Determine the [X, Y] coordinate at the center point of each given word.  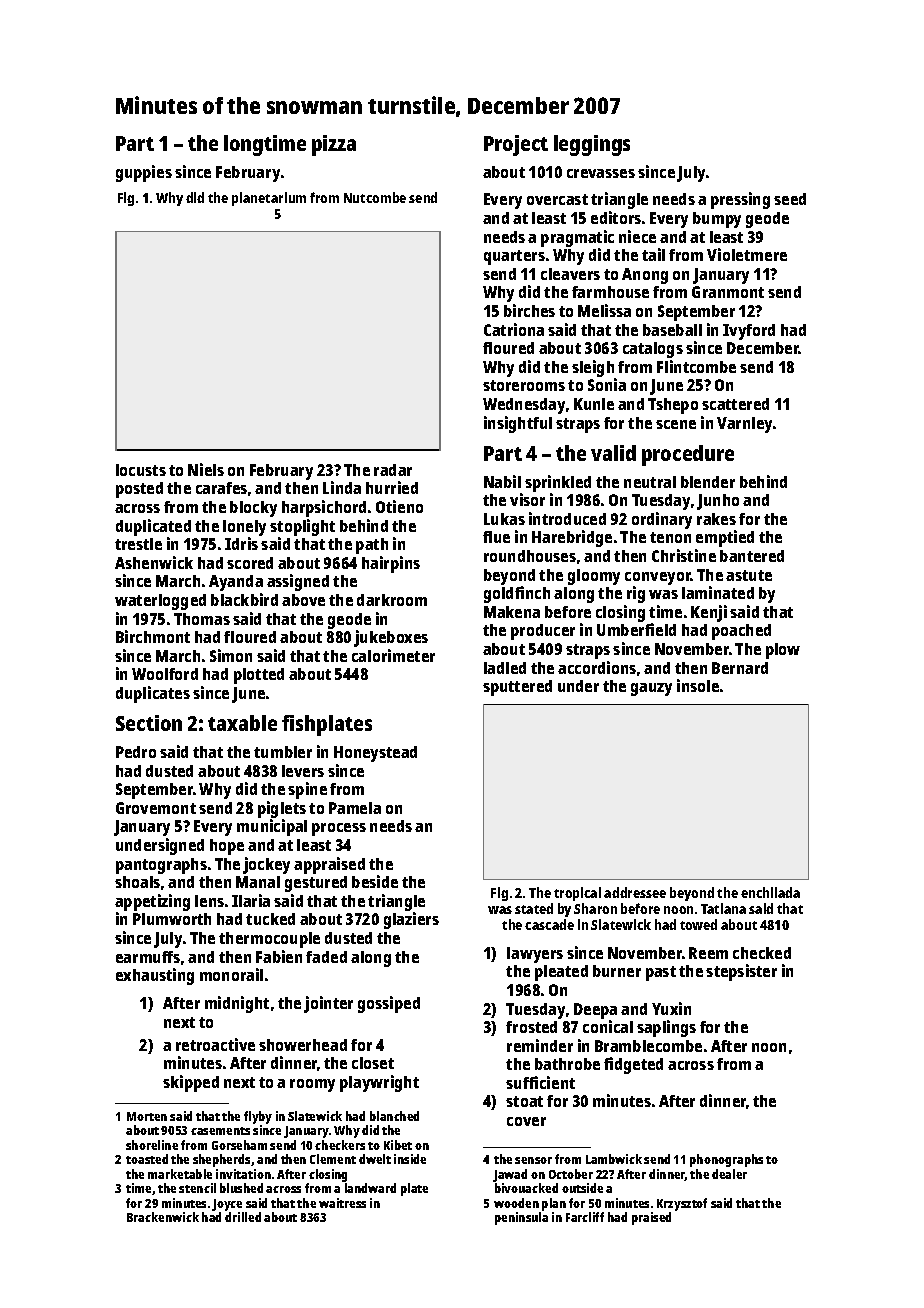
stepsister [741, 972]
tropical [577, 894]
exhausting [155, 976]
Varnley [744, 425]
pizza [334, 145]
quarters [514, 257]
